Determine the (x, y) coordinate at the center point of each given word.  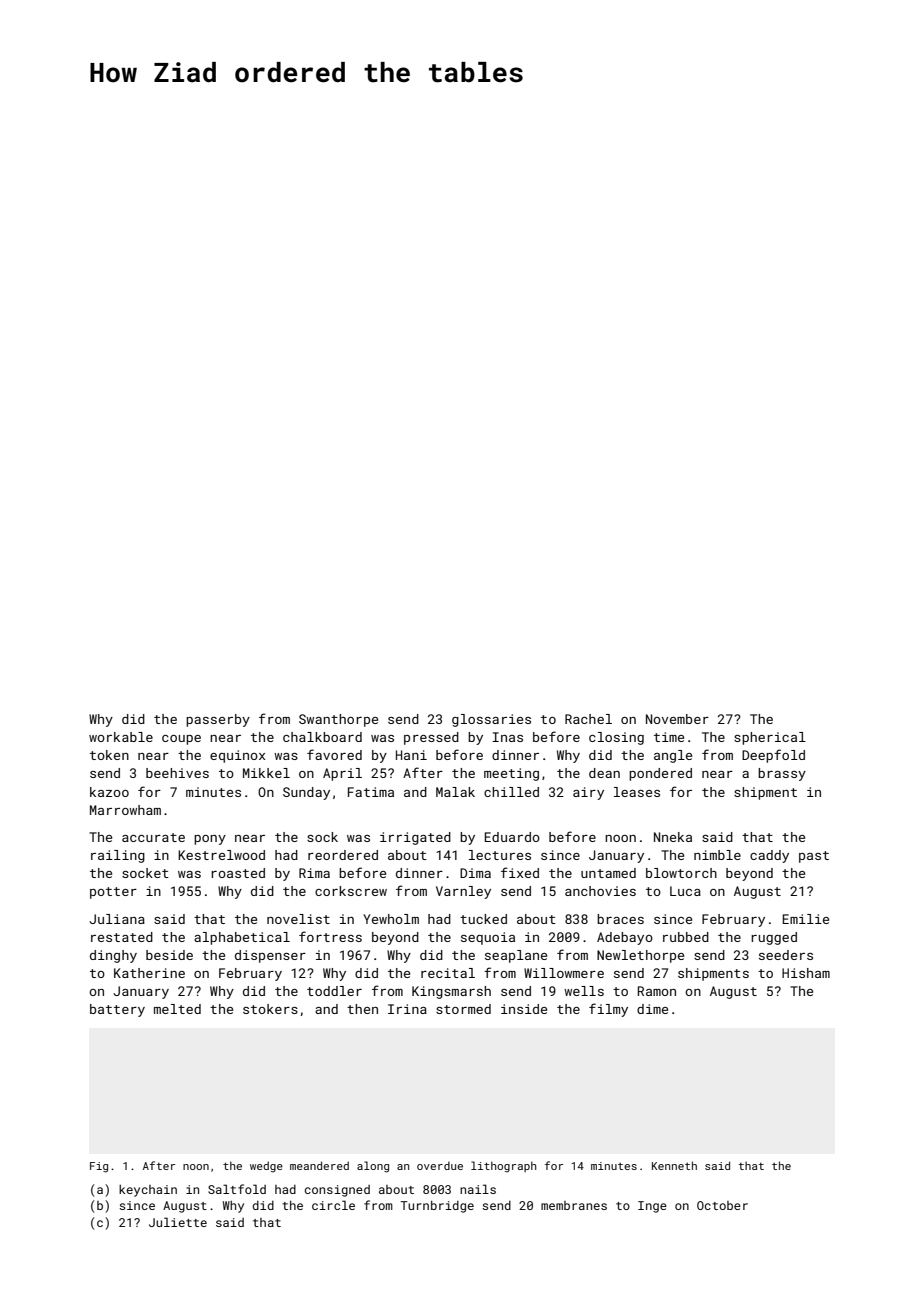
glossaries (491, 720)
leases (637, 792)
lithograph (503, 1167)
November (677, 719)
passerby (218, 720)
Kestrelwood (221, 855)
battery (117, 1010)
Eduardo (512, 837)
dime (652, 1009)
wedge (266, 1167)
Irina (407, 1009)
